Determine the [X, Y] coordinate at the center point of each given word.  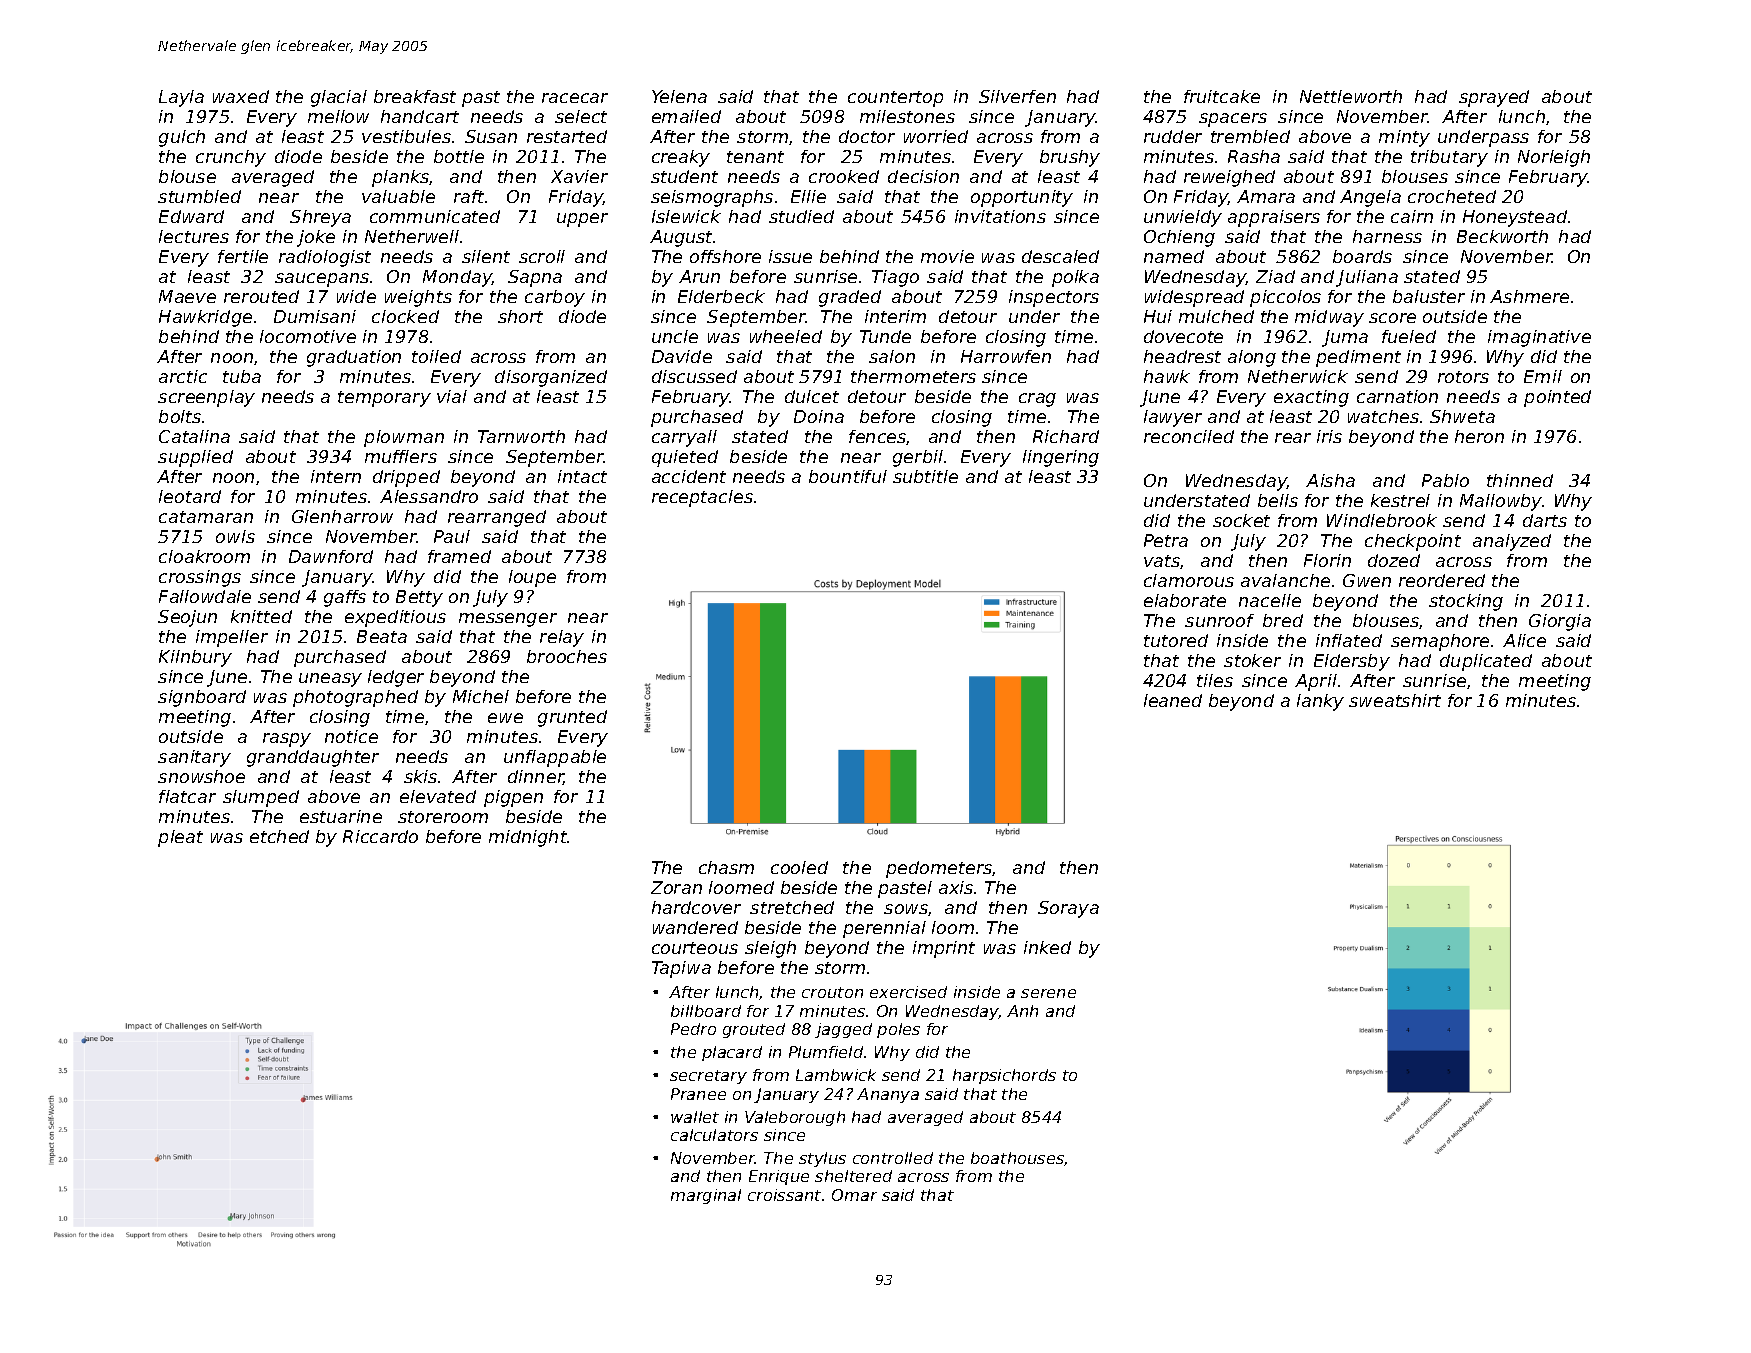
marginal [706, 1196]
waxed [241, 96]
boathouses [1018, 1159]
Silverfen [1017, 96]
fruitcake [1222, 96]
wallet [695, 1117]
